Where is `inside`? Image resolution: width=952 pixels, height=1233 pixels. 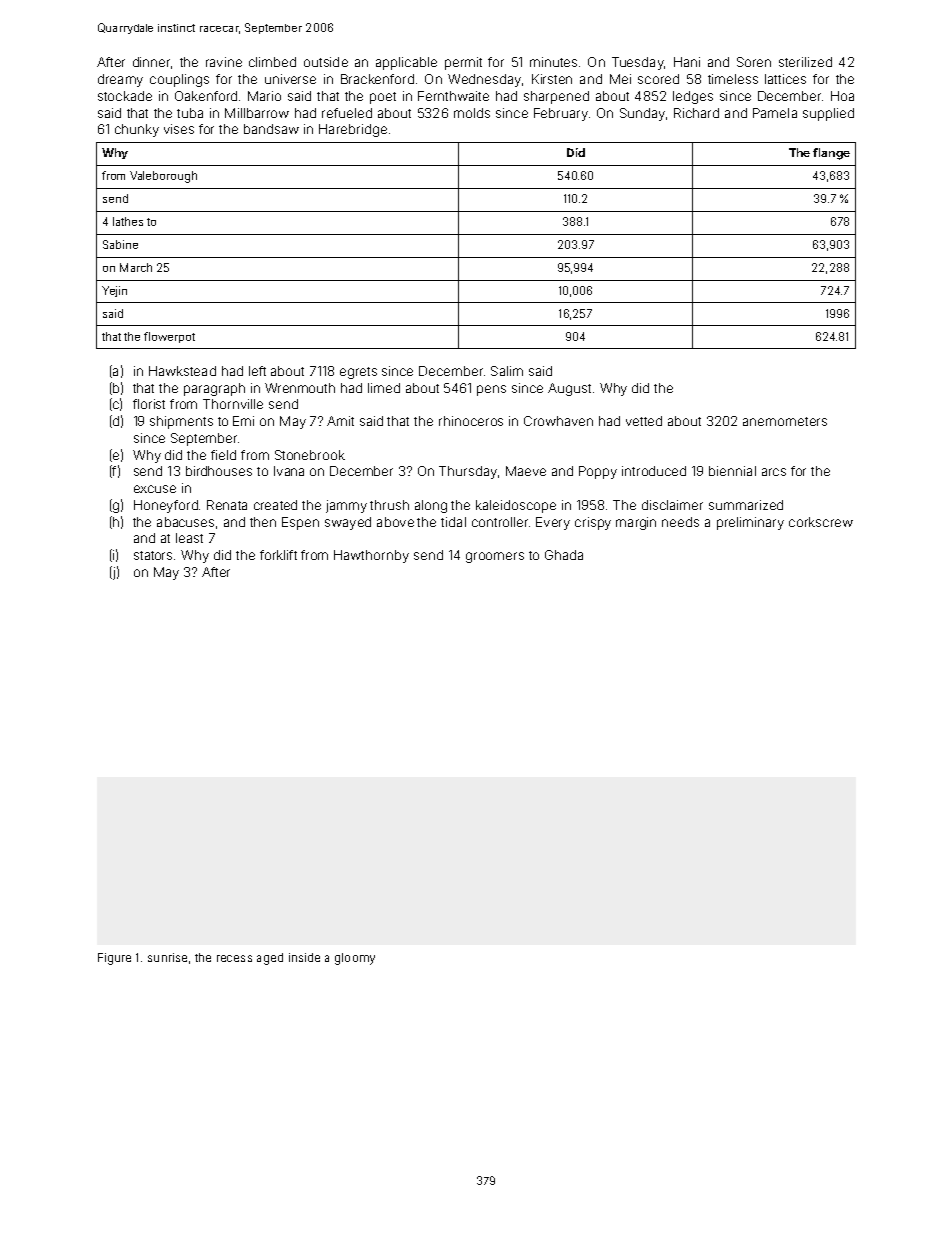
inside is located at coordinates (304, 957).
